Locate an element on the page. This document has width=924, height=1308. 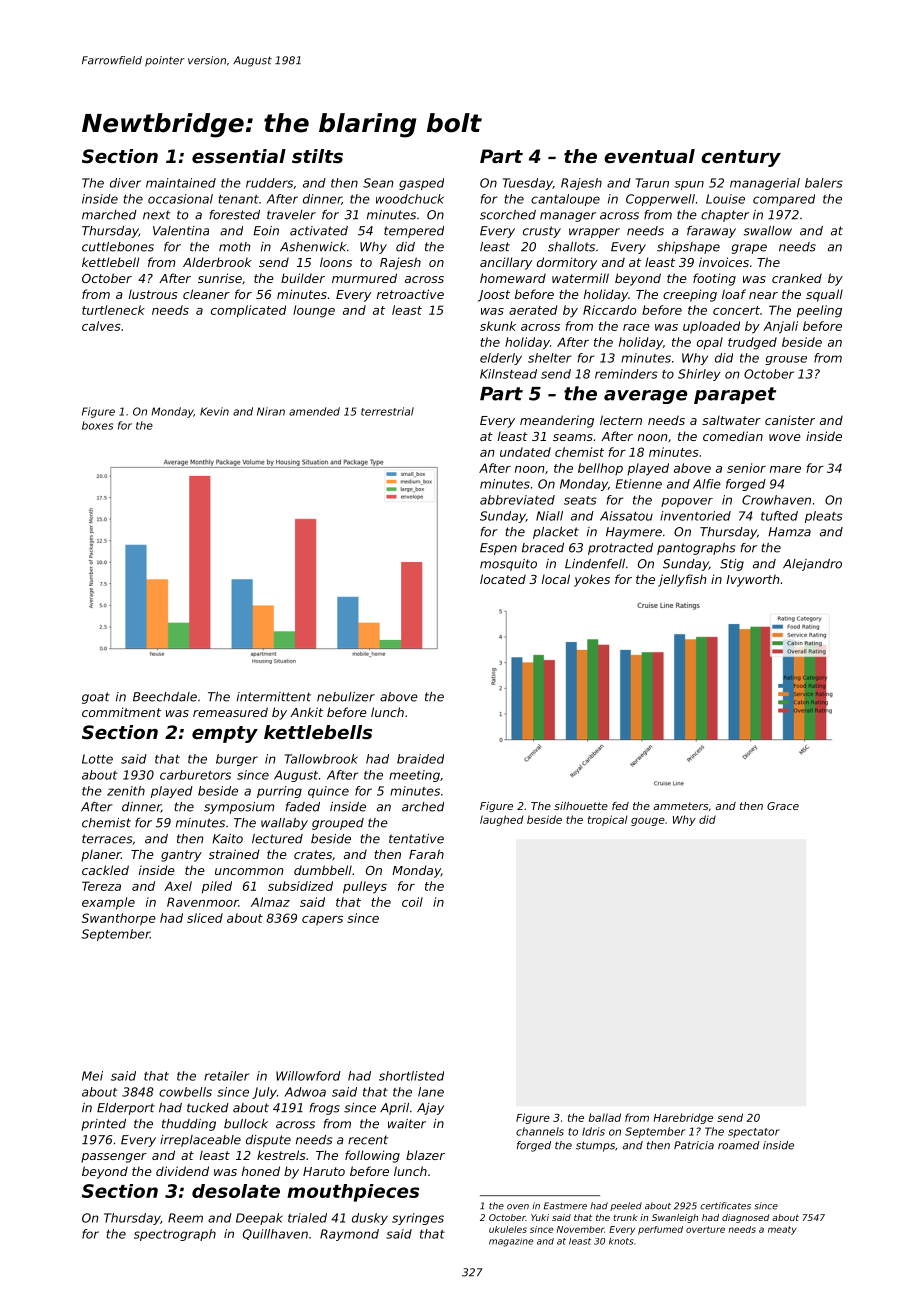
gasped is located at coordinates (421, 184).
